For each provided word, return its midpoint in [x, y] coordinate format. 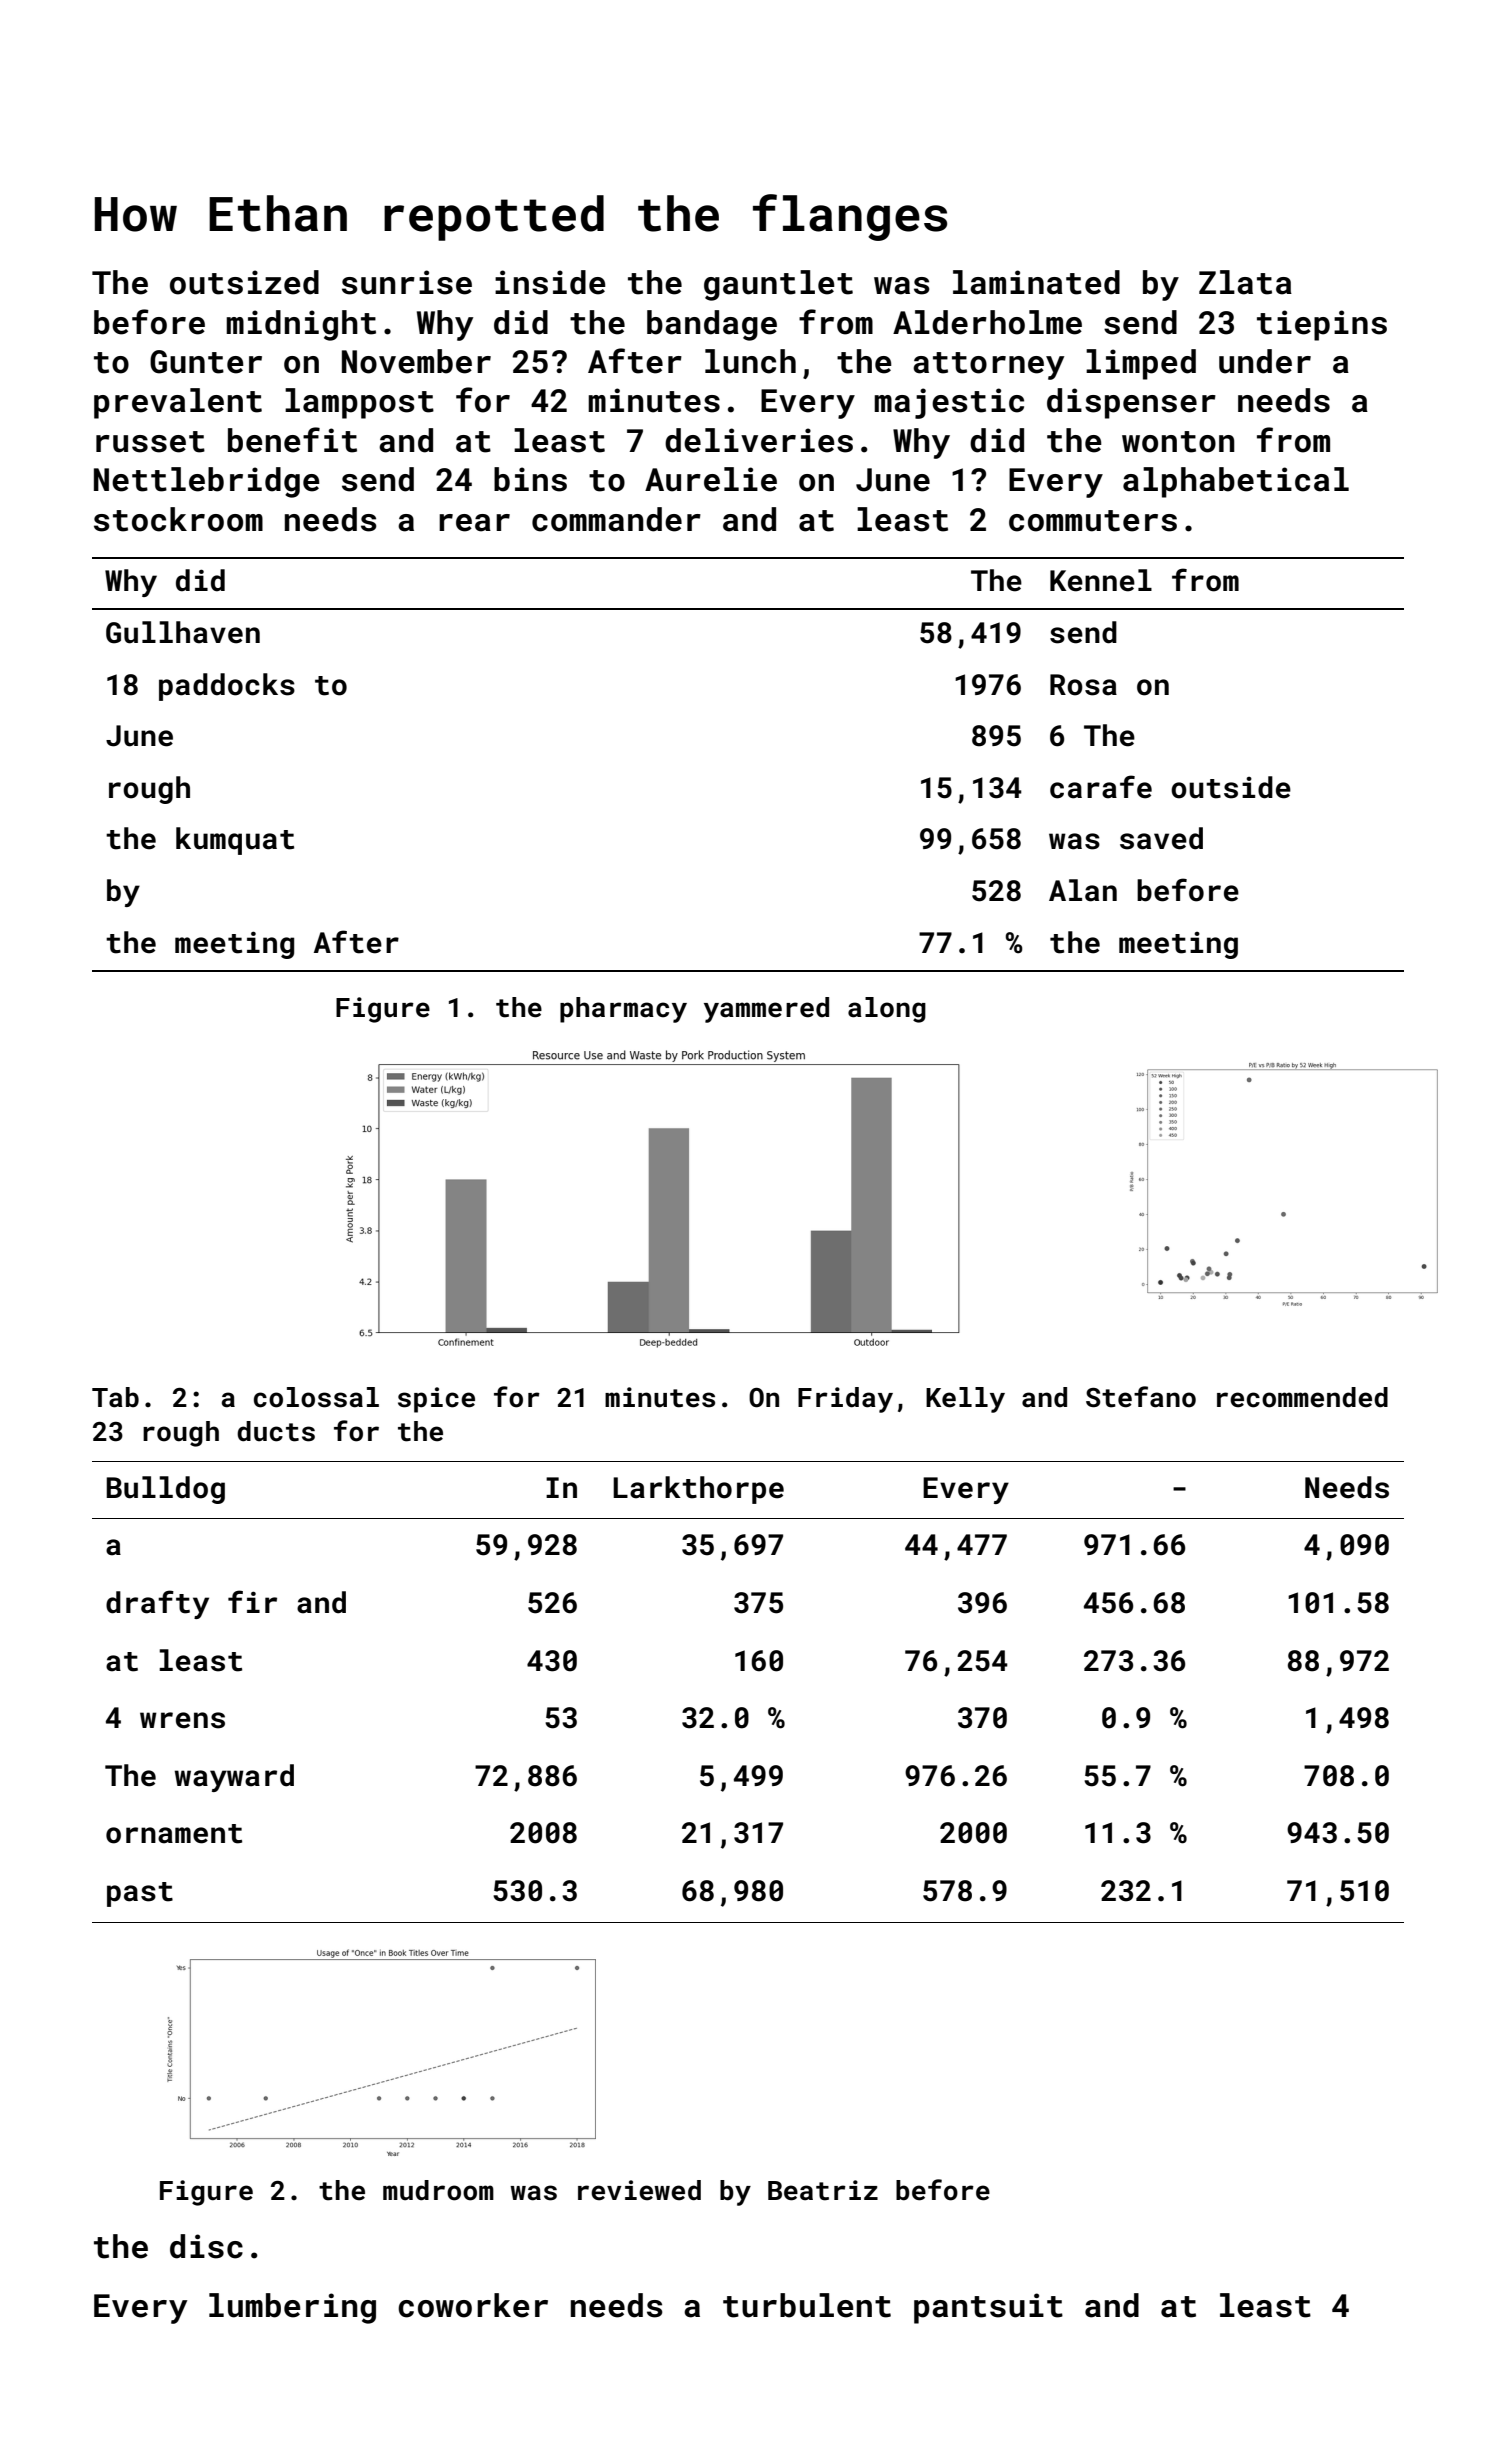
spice [436, 1400]
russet [150, 442]
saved [1161, 838]
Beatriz [823, 2190]
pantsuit [988, 2308]
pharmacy [623, 1010]
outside [1231, 787]
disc [206, 2246]
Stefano [1141, 1397]
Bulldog [165, 1490]
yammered [766, 1010]
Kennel [1101, 580]
